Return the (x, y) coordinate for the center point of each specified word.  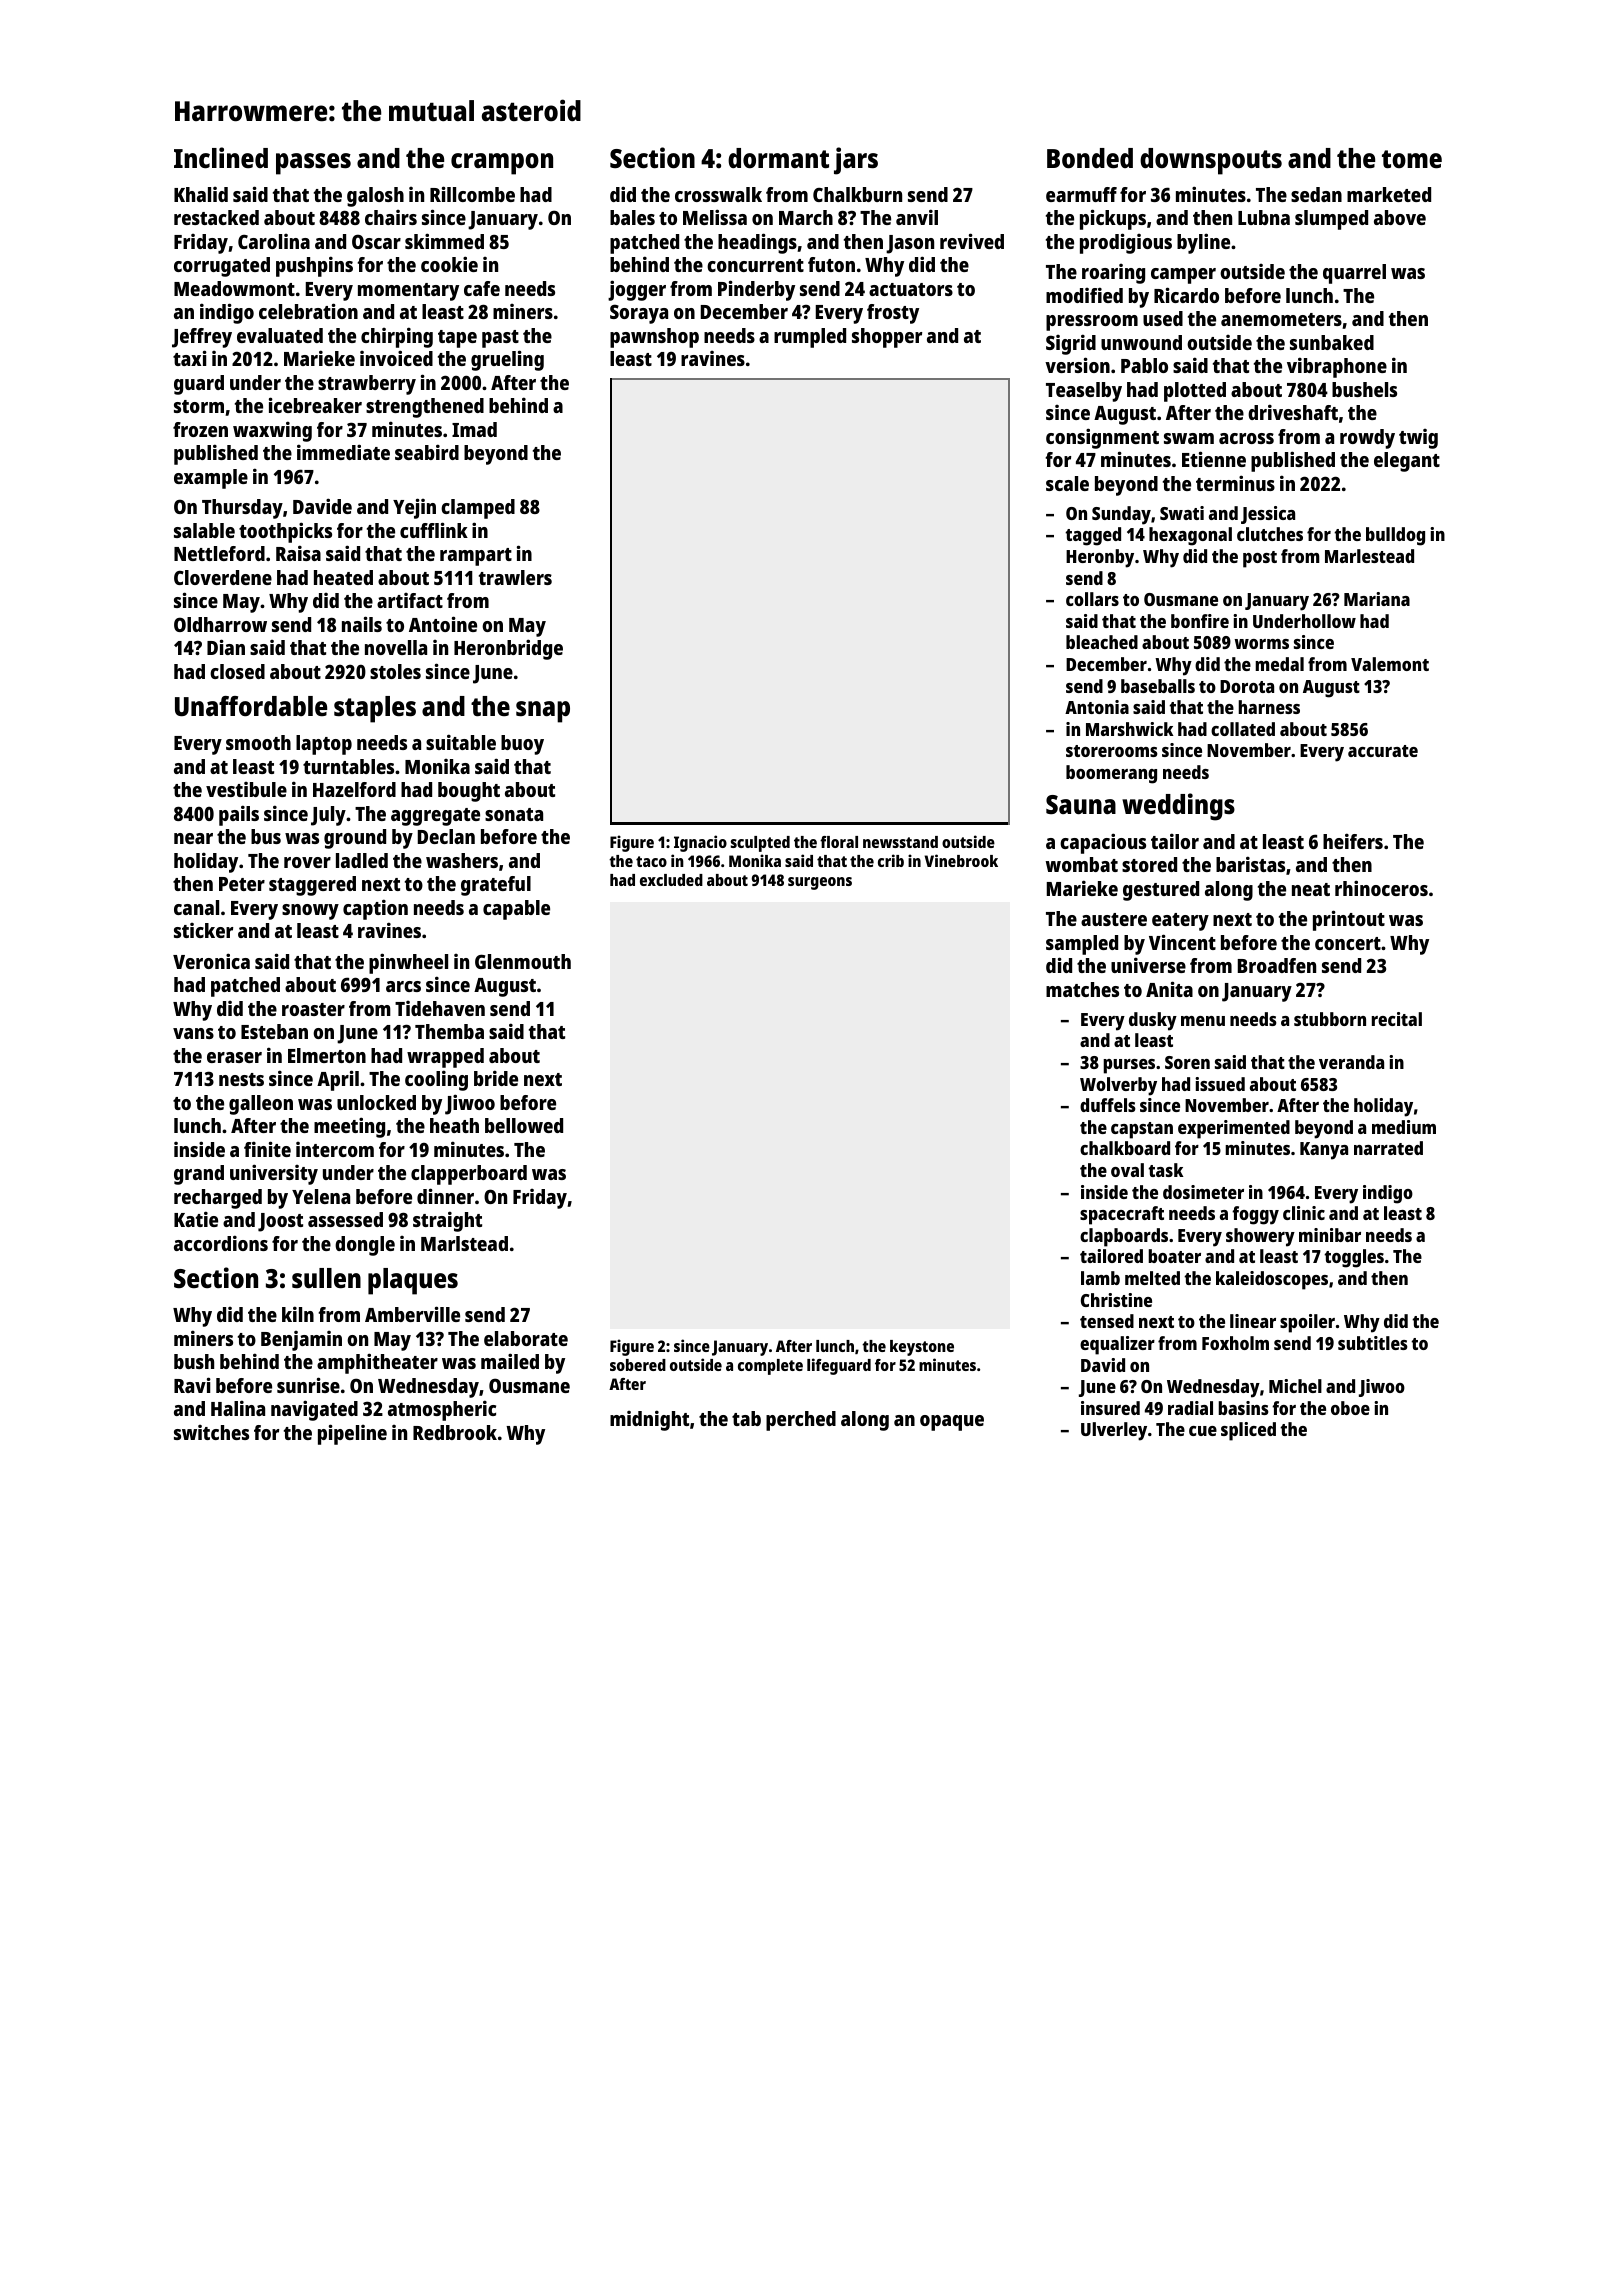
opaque (952, 1423)
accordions (221, 1243)
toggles (1354, 1258)
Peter (242, 884)
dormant (778, 158)
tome (1412, 159)
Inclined (221, 157)
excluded (671, 880)
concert (1348, 943)
